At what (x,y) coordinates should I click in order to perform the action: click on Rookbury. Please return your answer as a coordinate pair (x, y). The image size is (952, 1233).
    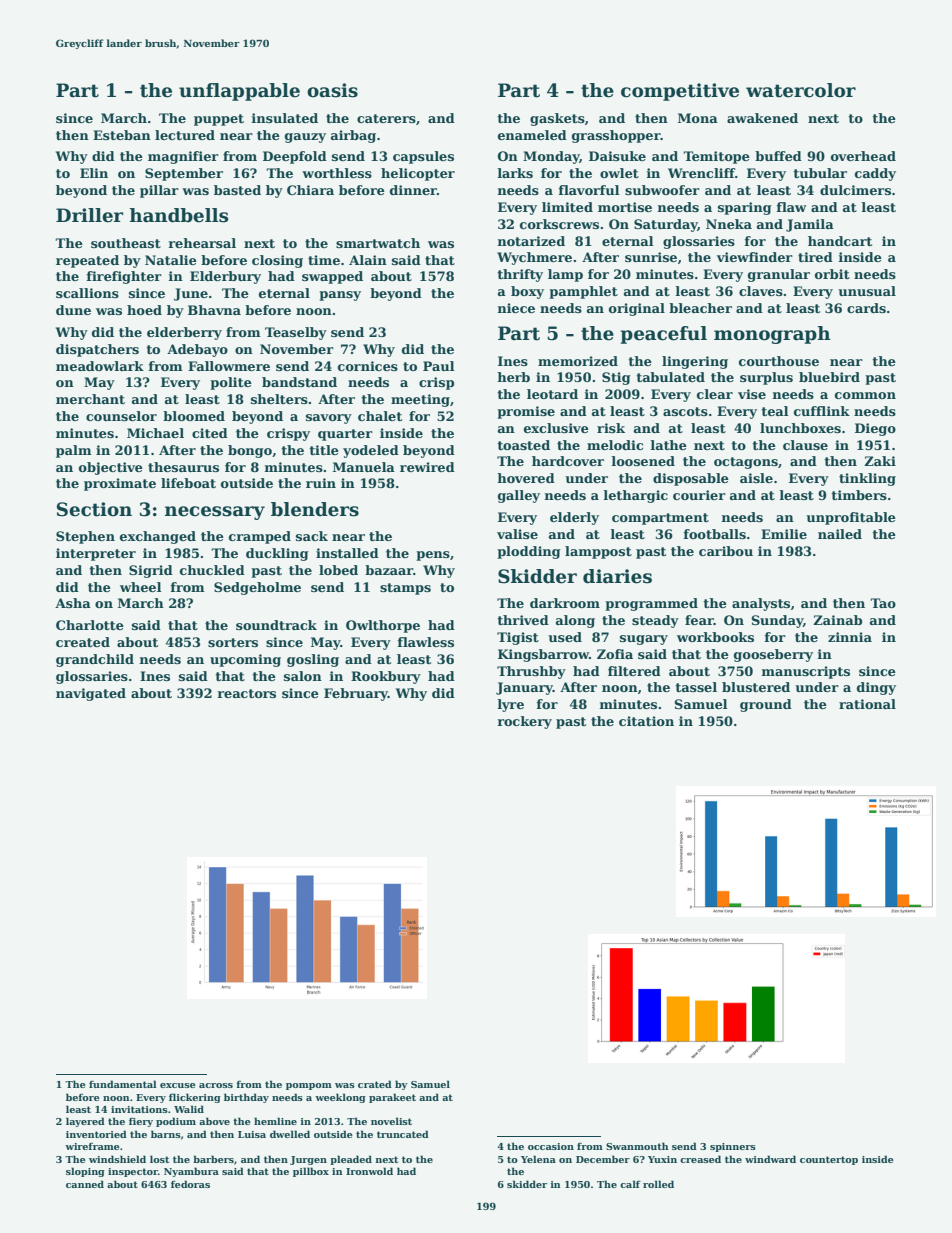
    Looking at the image, I should click on (386, 677).
